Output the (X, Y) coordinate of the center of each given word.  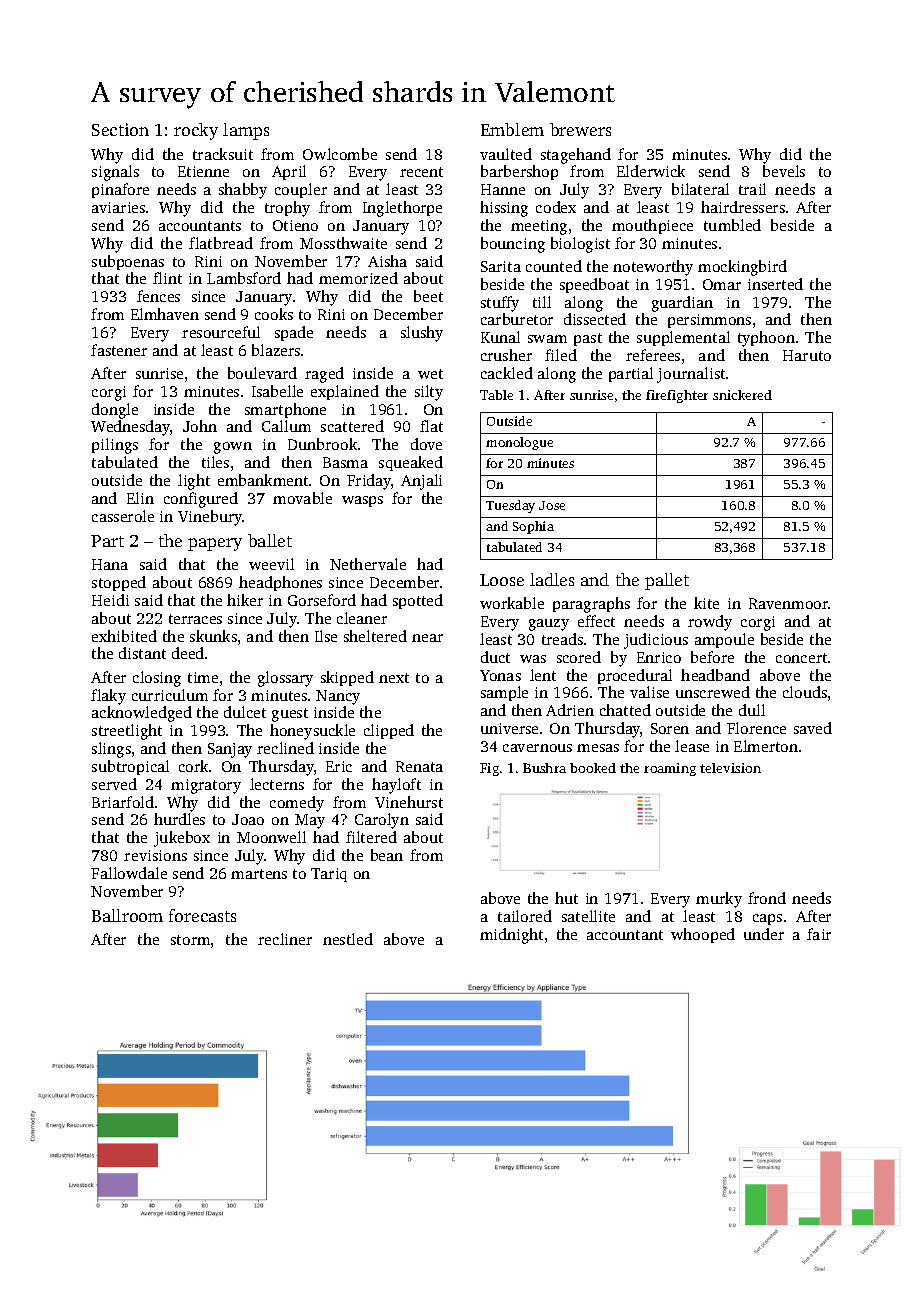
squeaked (411, 463)
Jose (552, 505)
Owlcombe (340, 154)
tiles (215, 462)
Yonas (500, 675)
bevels (784, 171)
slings (111, 750)
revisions (155, 855)
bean (387, 855)
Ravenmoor (789, 603)
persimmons (709, 321)
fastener (119, 350)
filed (561, 355)
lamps (246, 131)
